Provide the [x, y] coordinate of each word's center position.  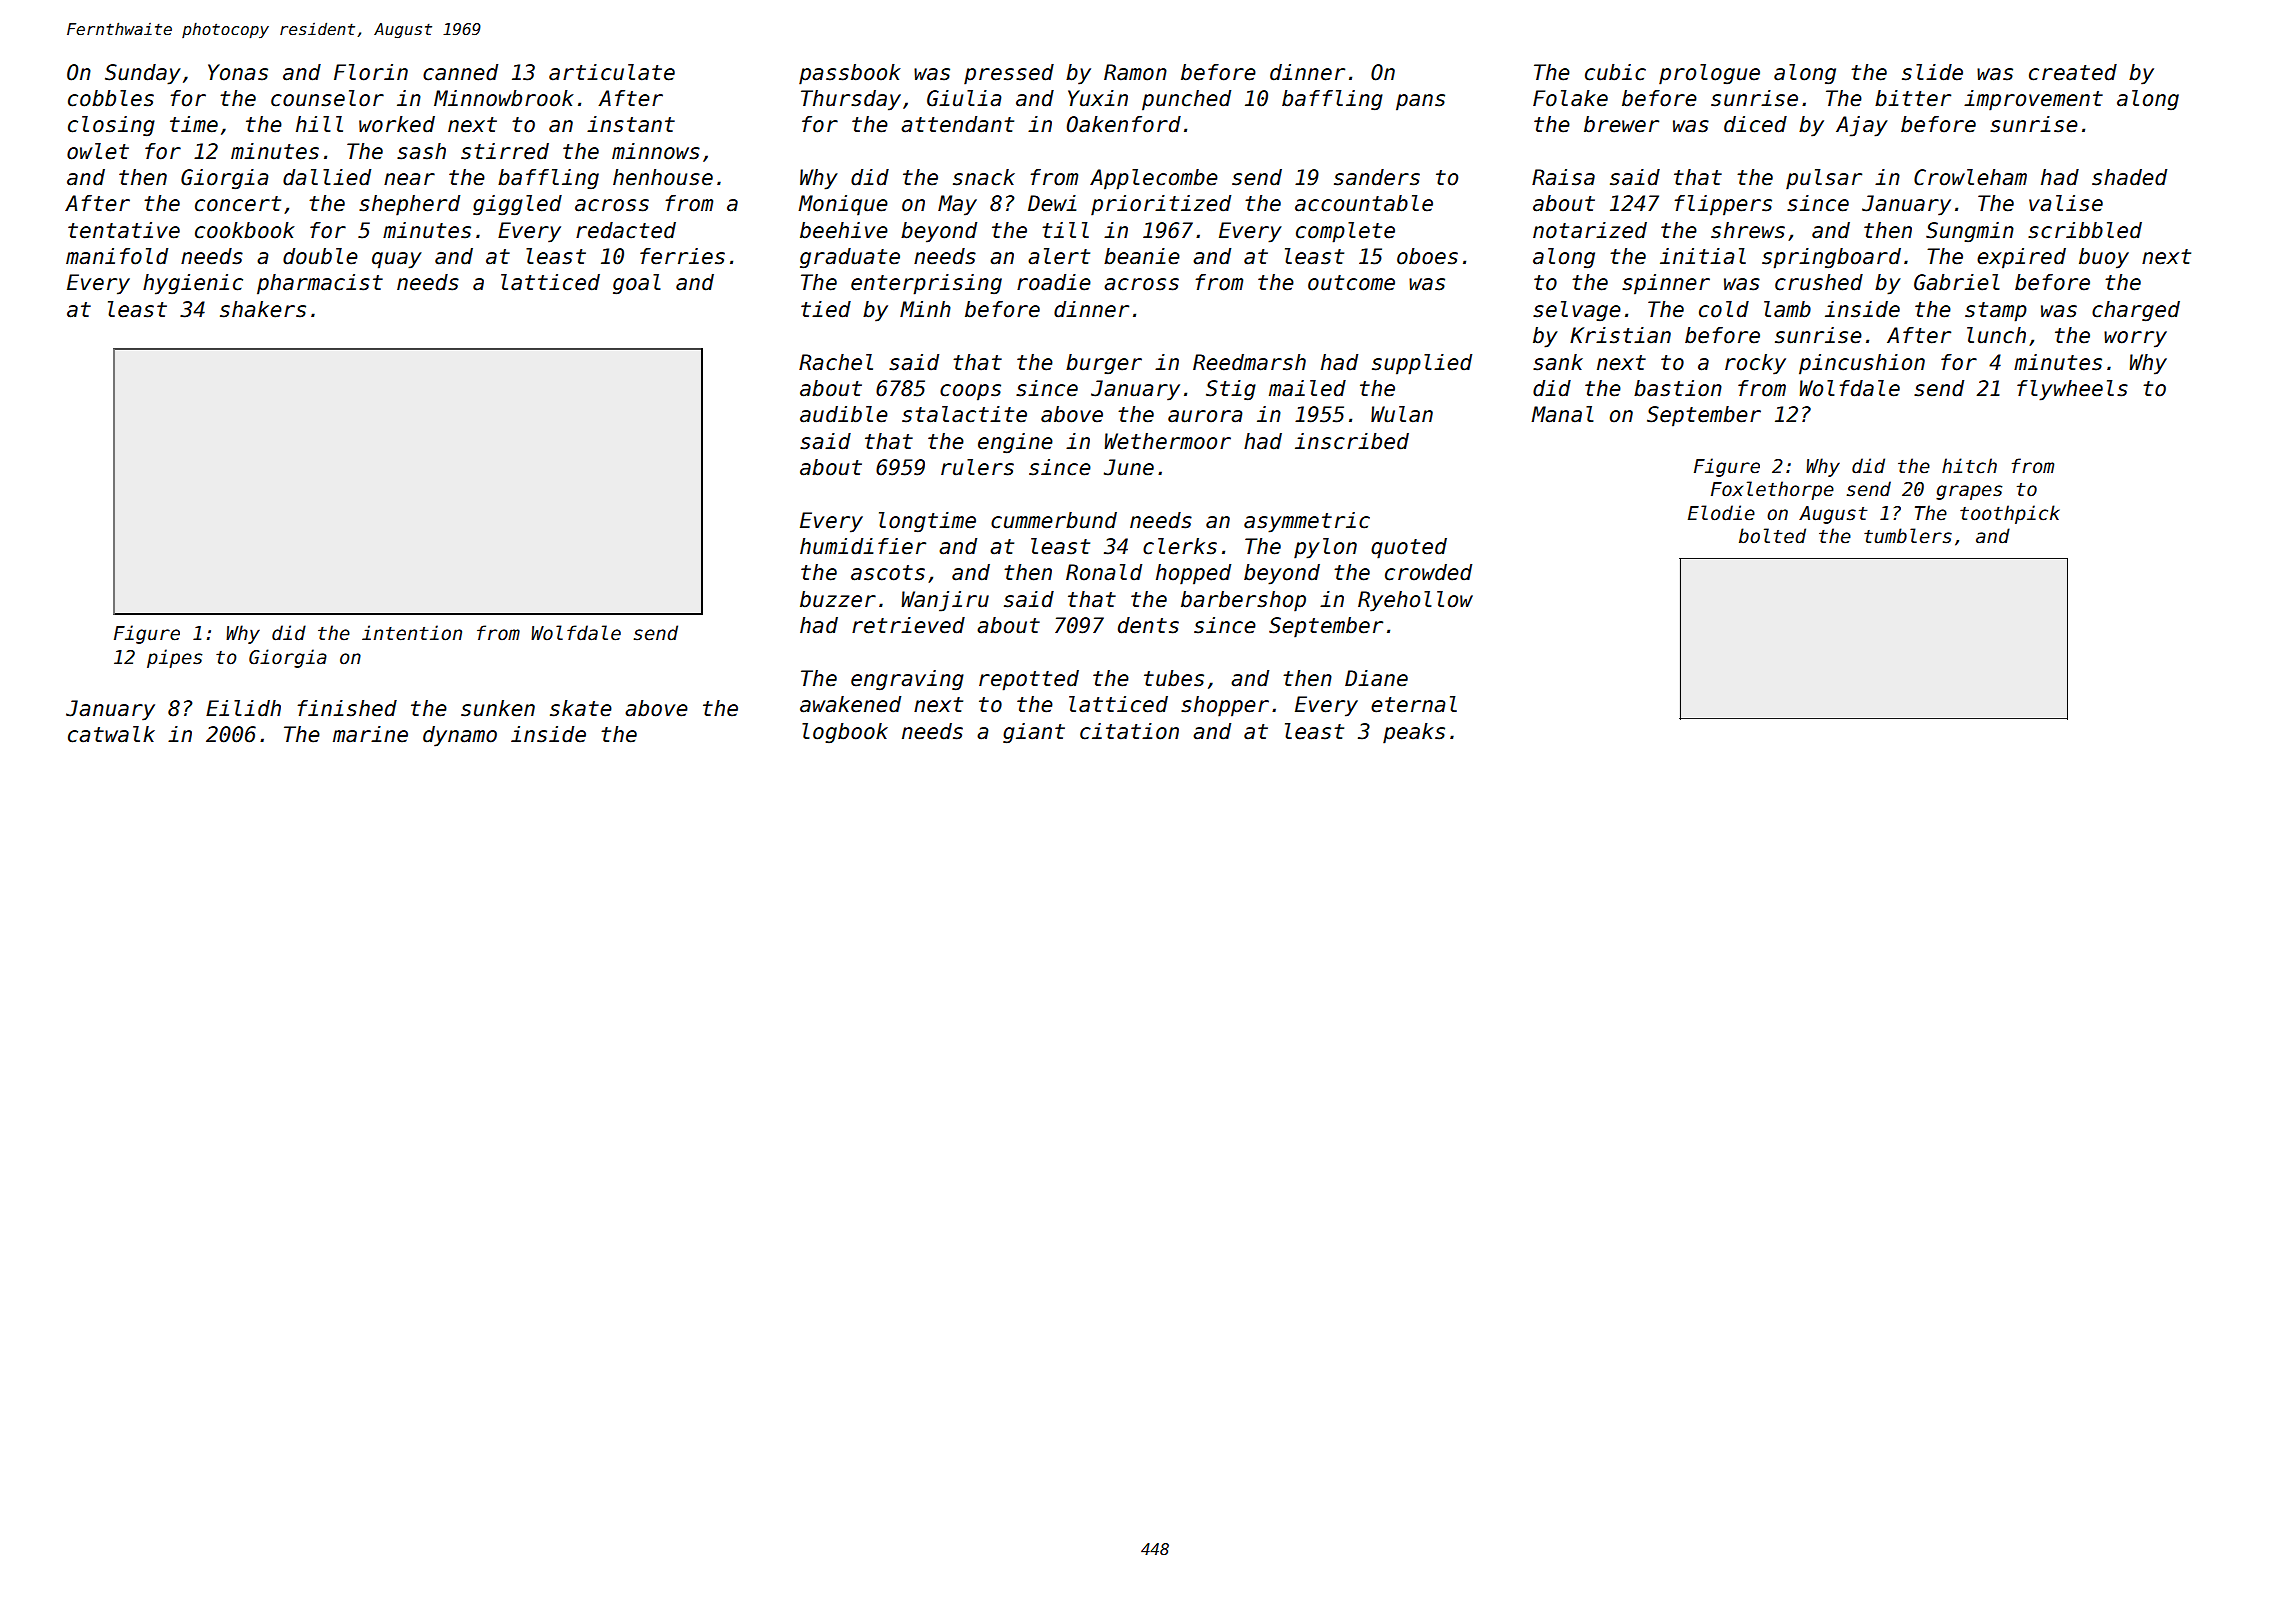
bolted [1772, 536]
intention [412, 633]
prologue [1709, 74]
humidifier [863, 546]
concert [238, 204]
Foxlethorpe [1772, 490]
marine [370, 734]
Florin [371, 72]
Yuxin [1098, 98]
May [957, 205]
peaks [1414, 733]
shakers [263, 309]
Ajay [1862, 126]
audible [844, 414]
